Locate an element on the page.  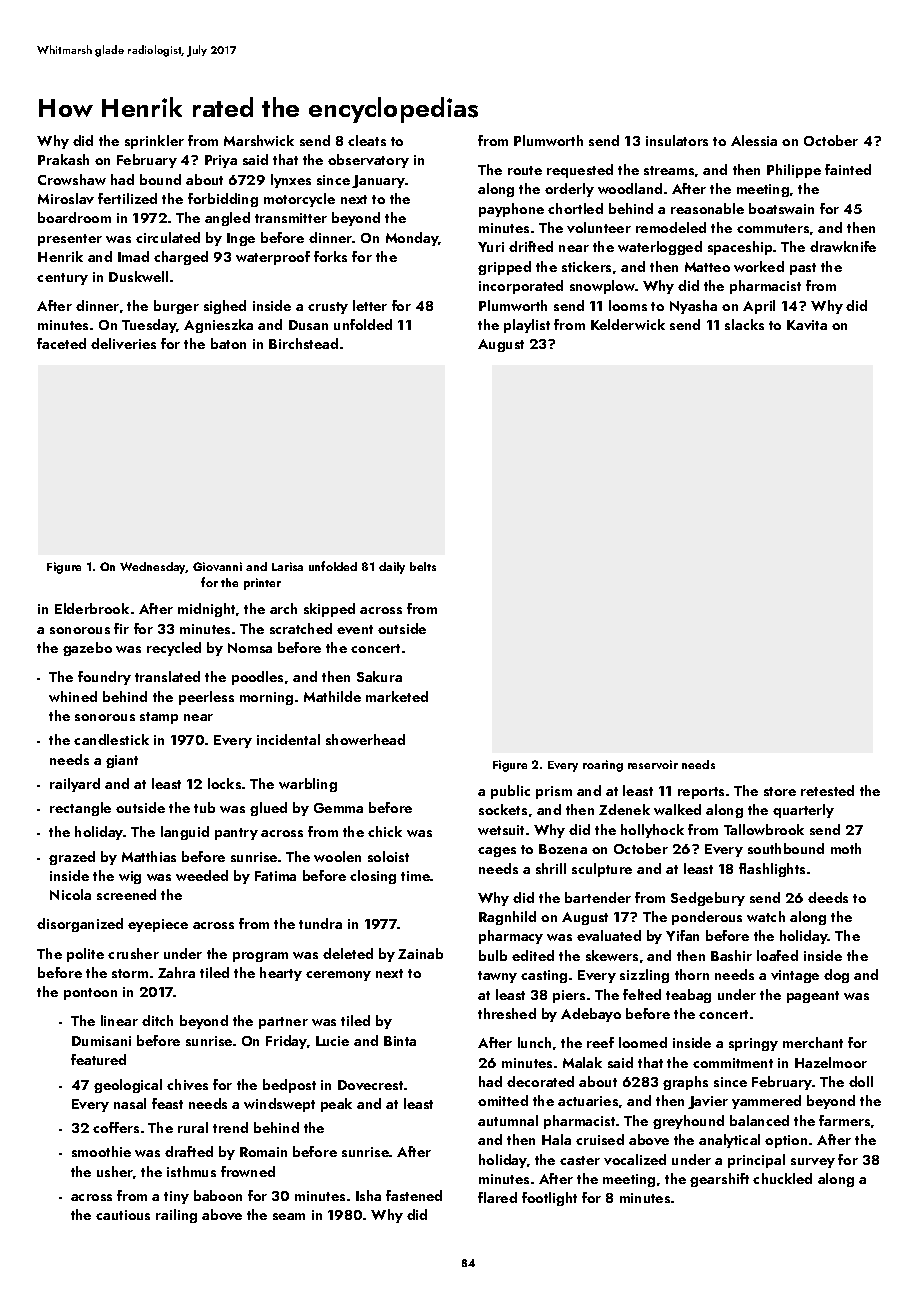
actuaries is located at coordinates (588, 1101).
